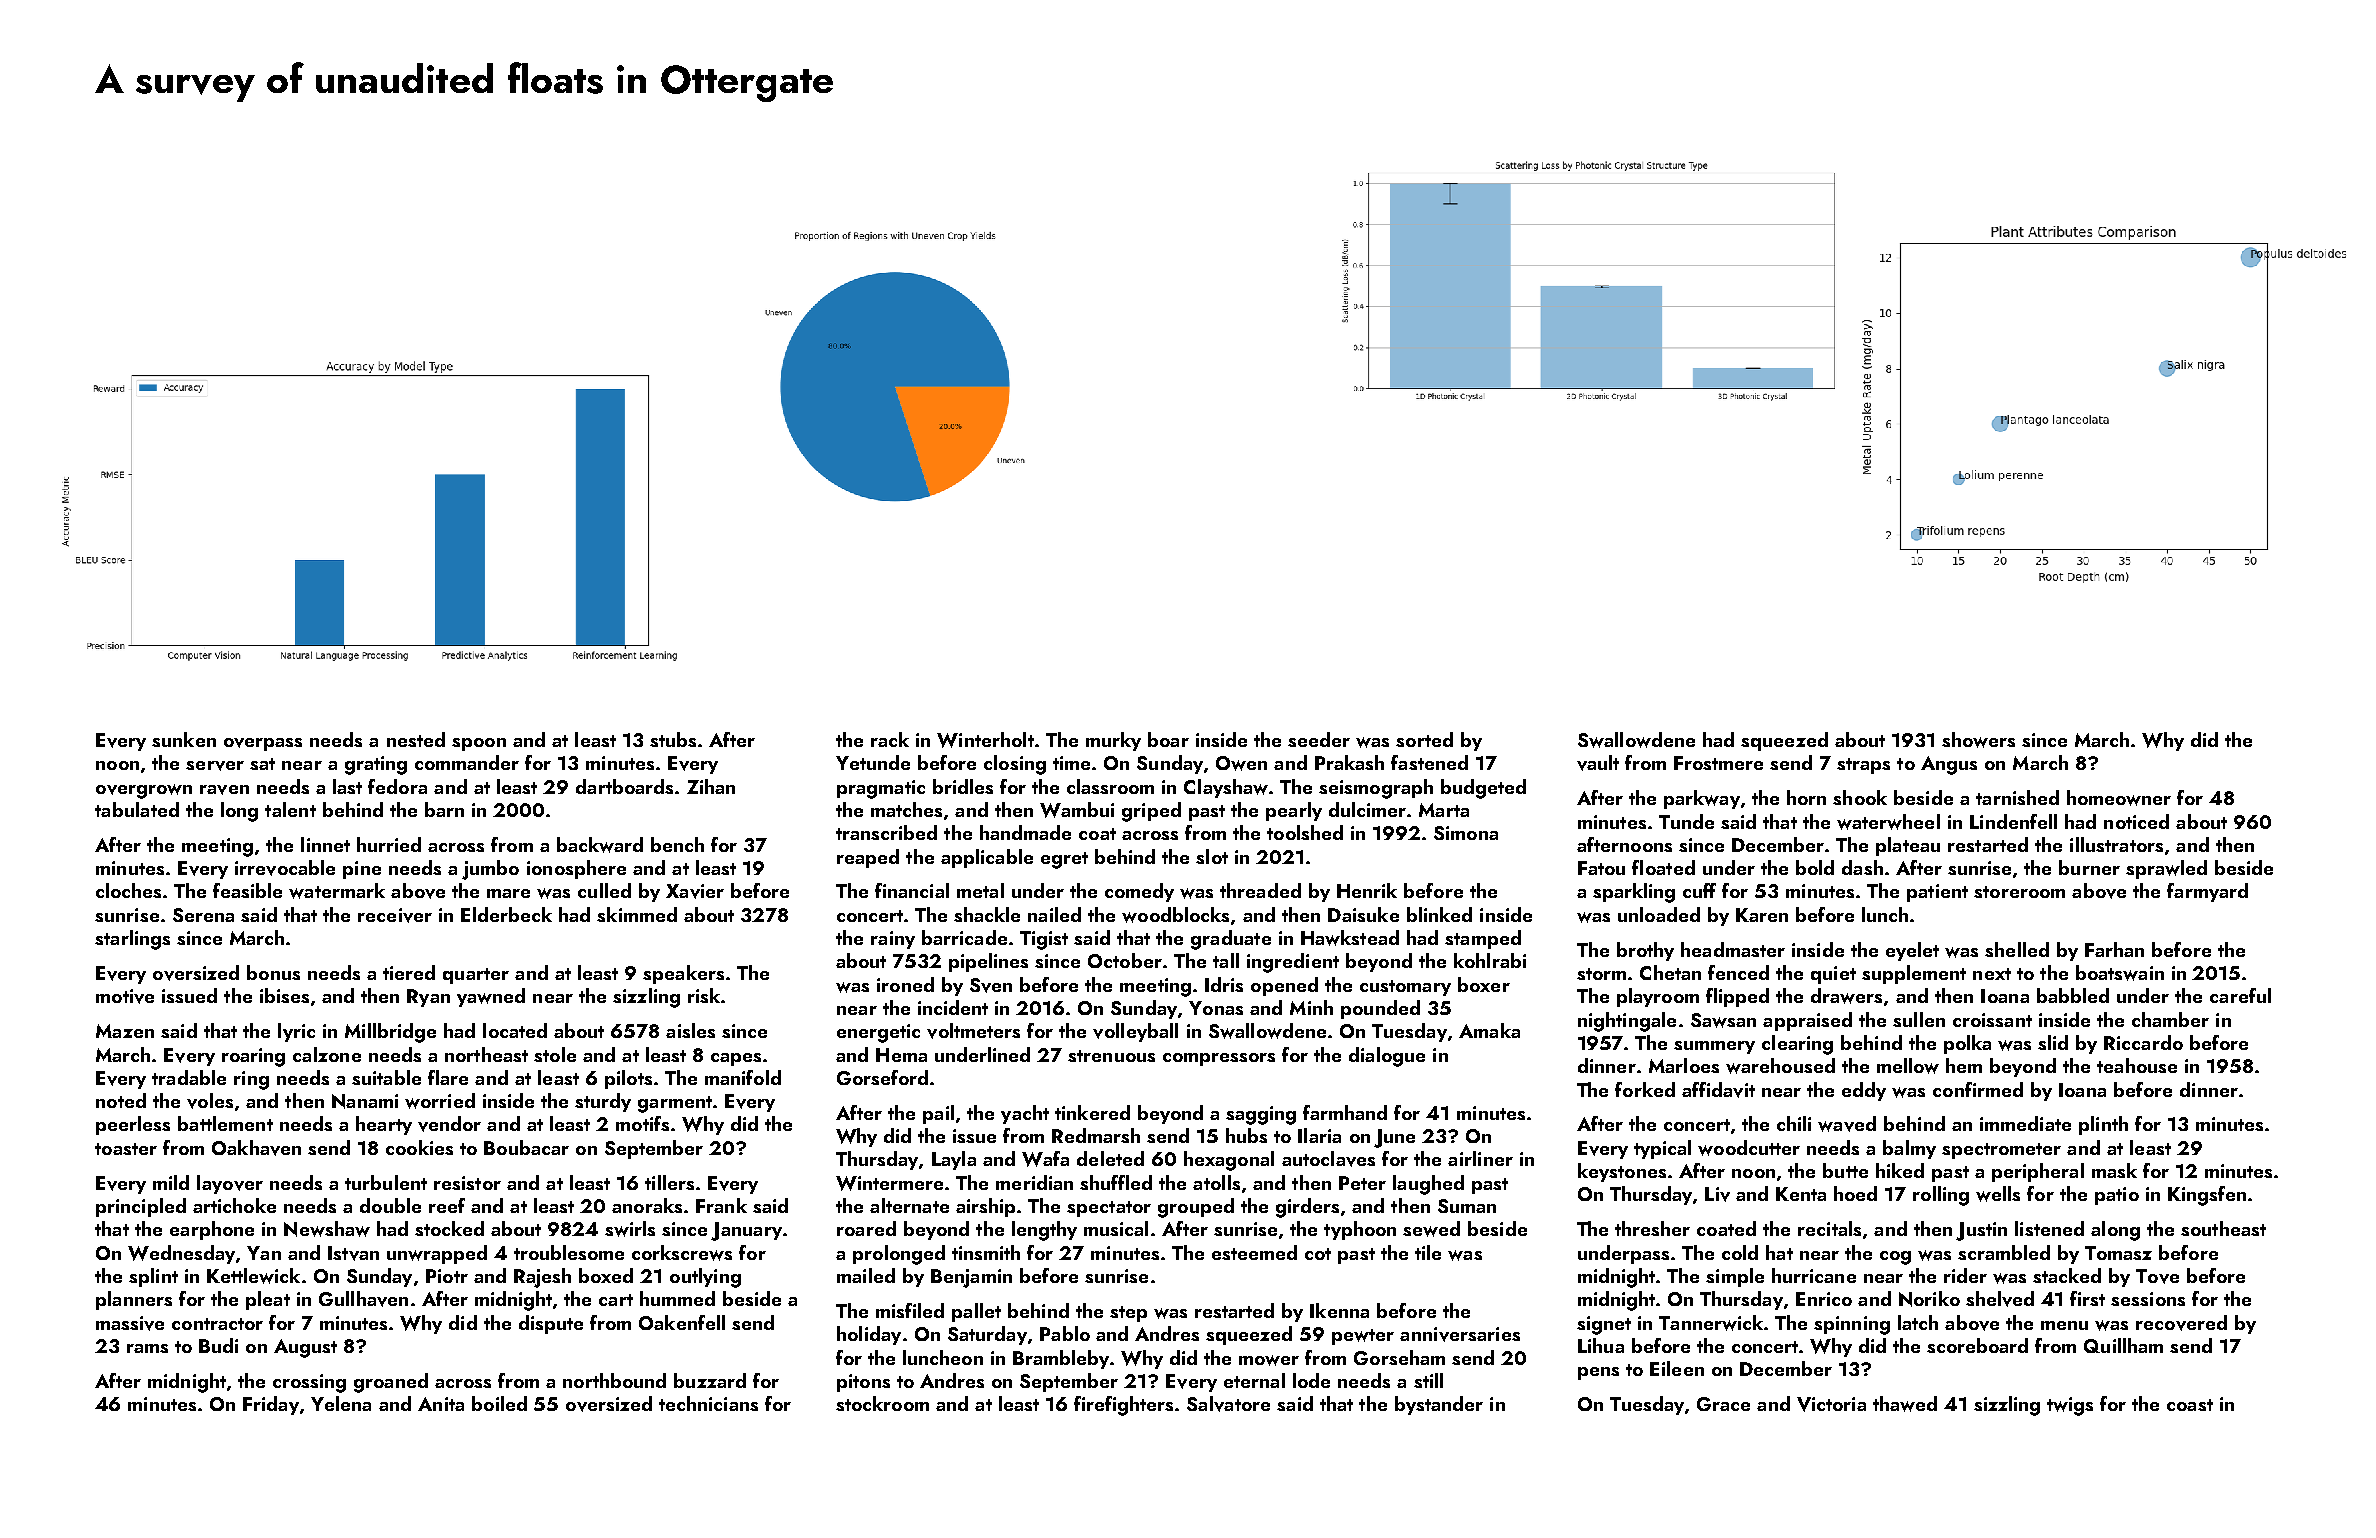 Image resolution: width=2376 pixels, height=1538 pixels. I want to click on Redmarsh, so click(1096, 1135).
